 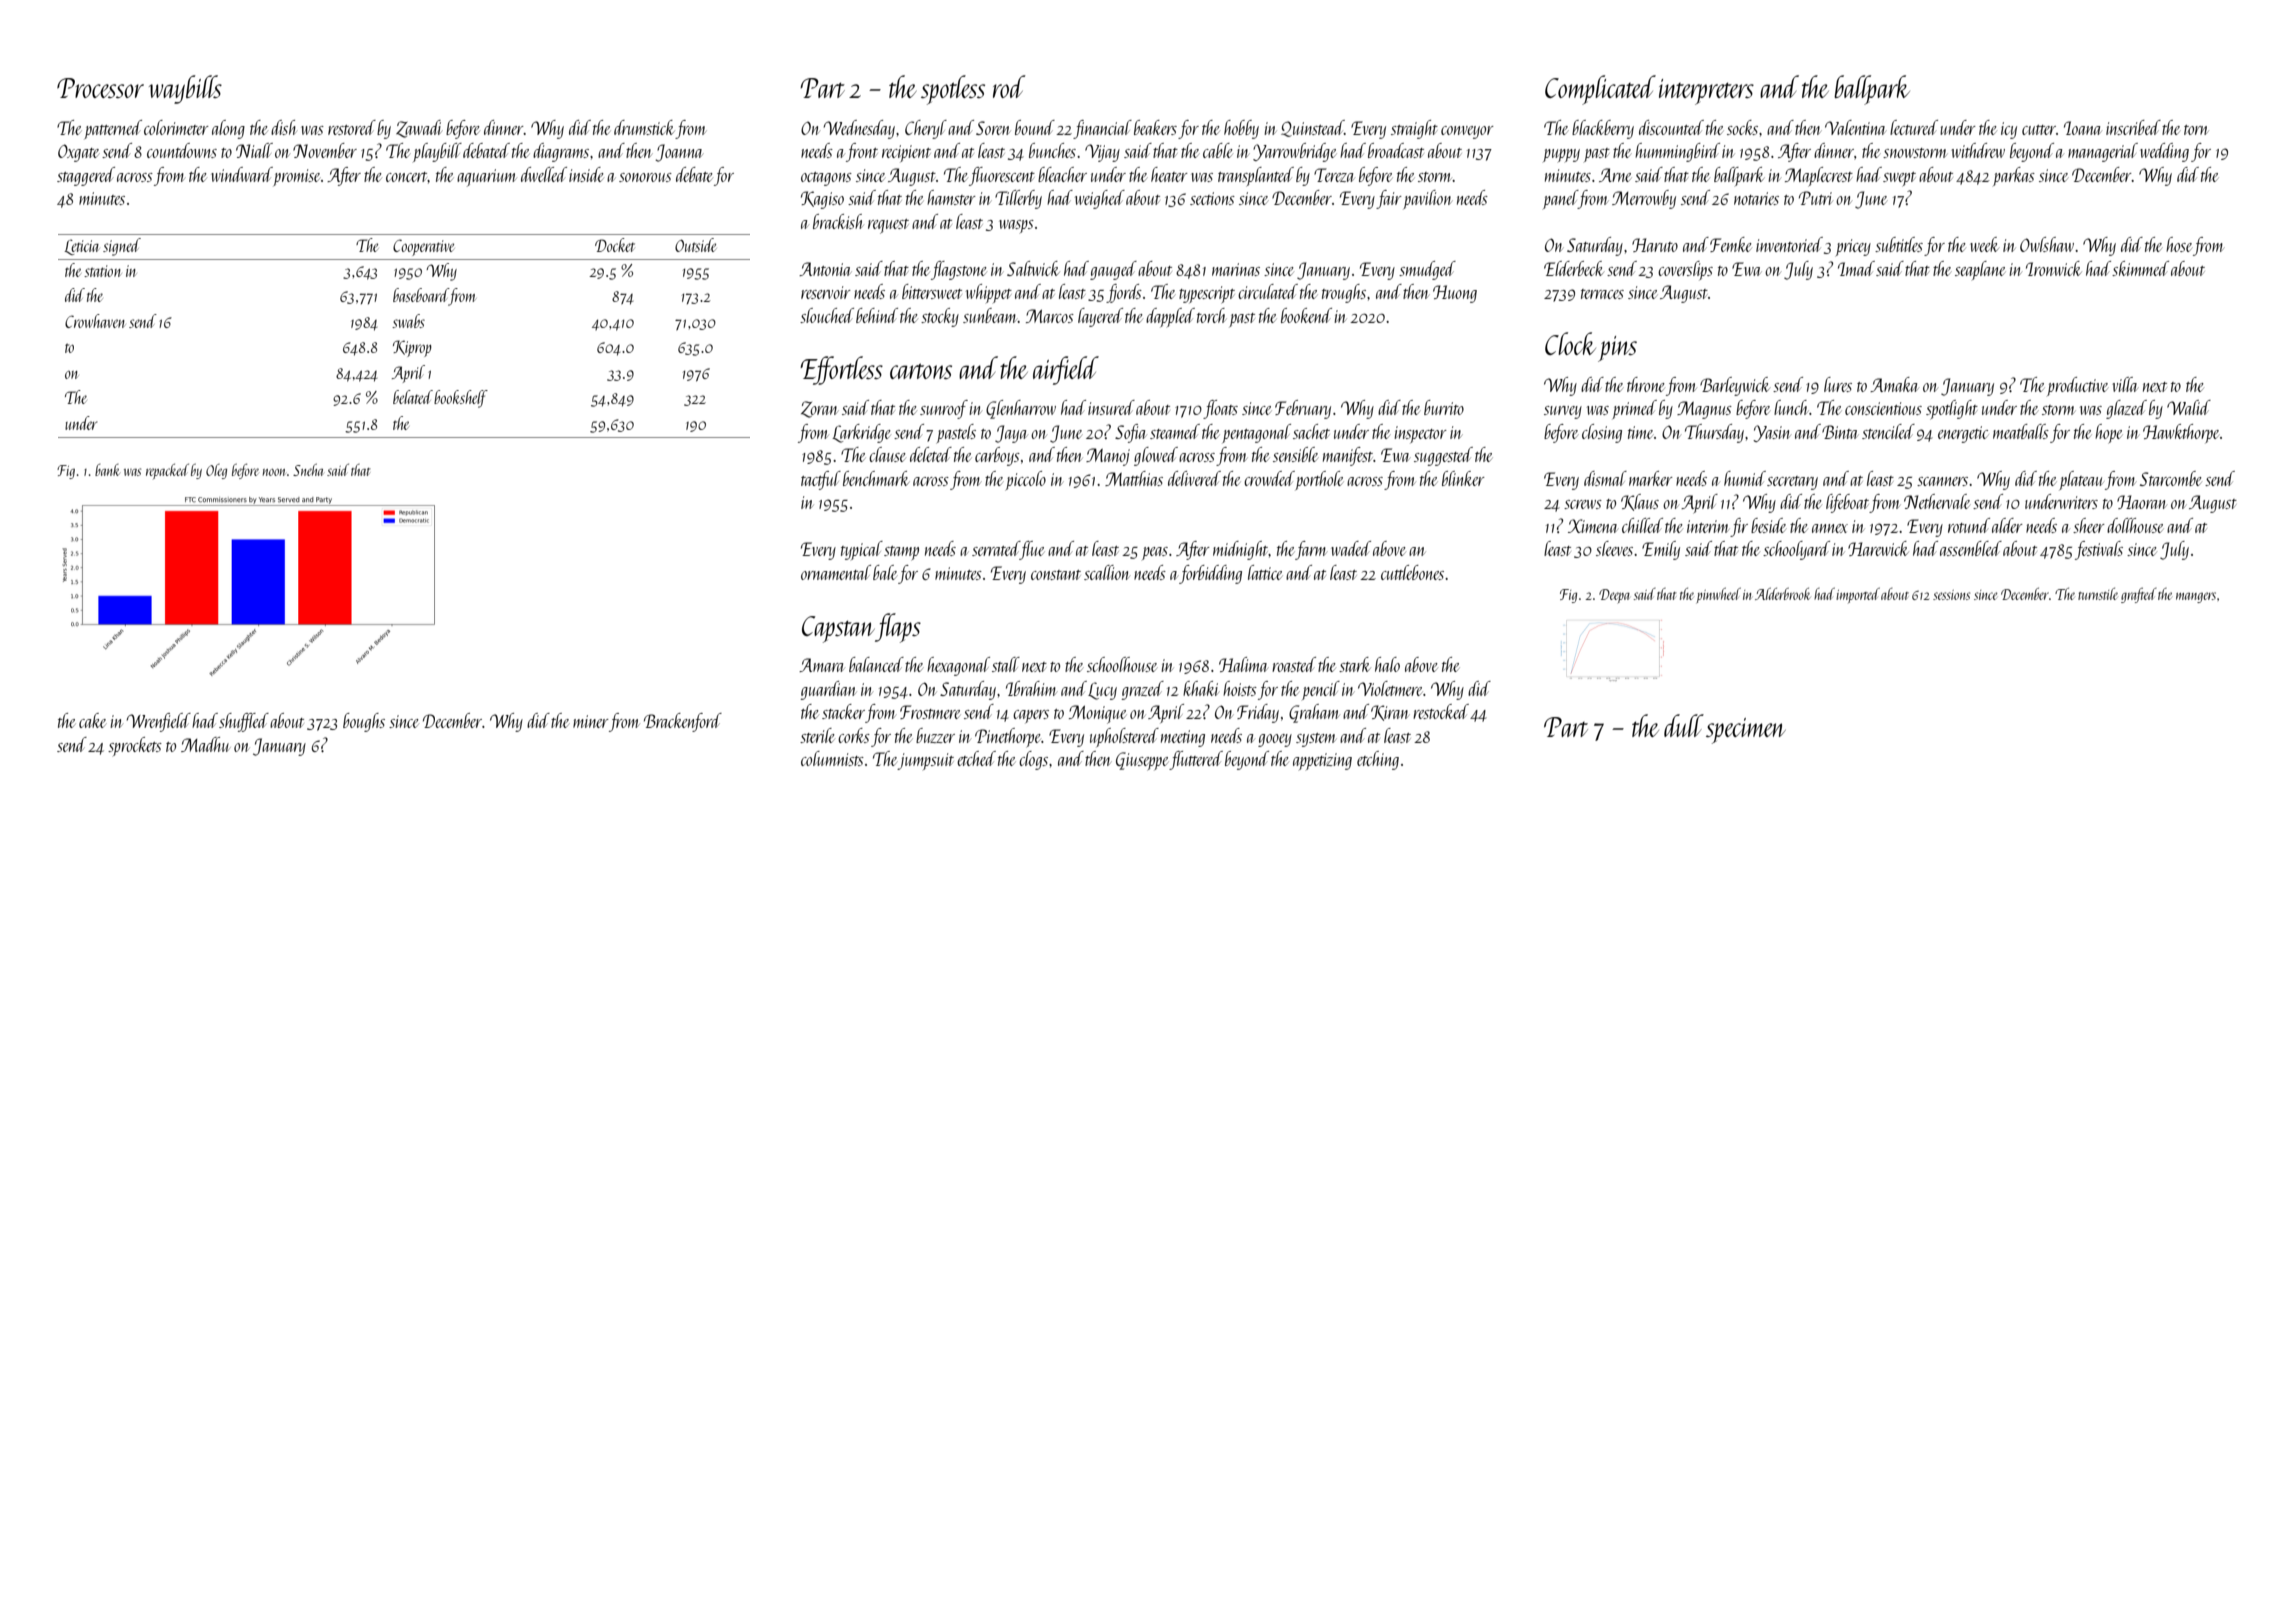 I want to click on Complicated, so click(x=1600, y=90).
